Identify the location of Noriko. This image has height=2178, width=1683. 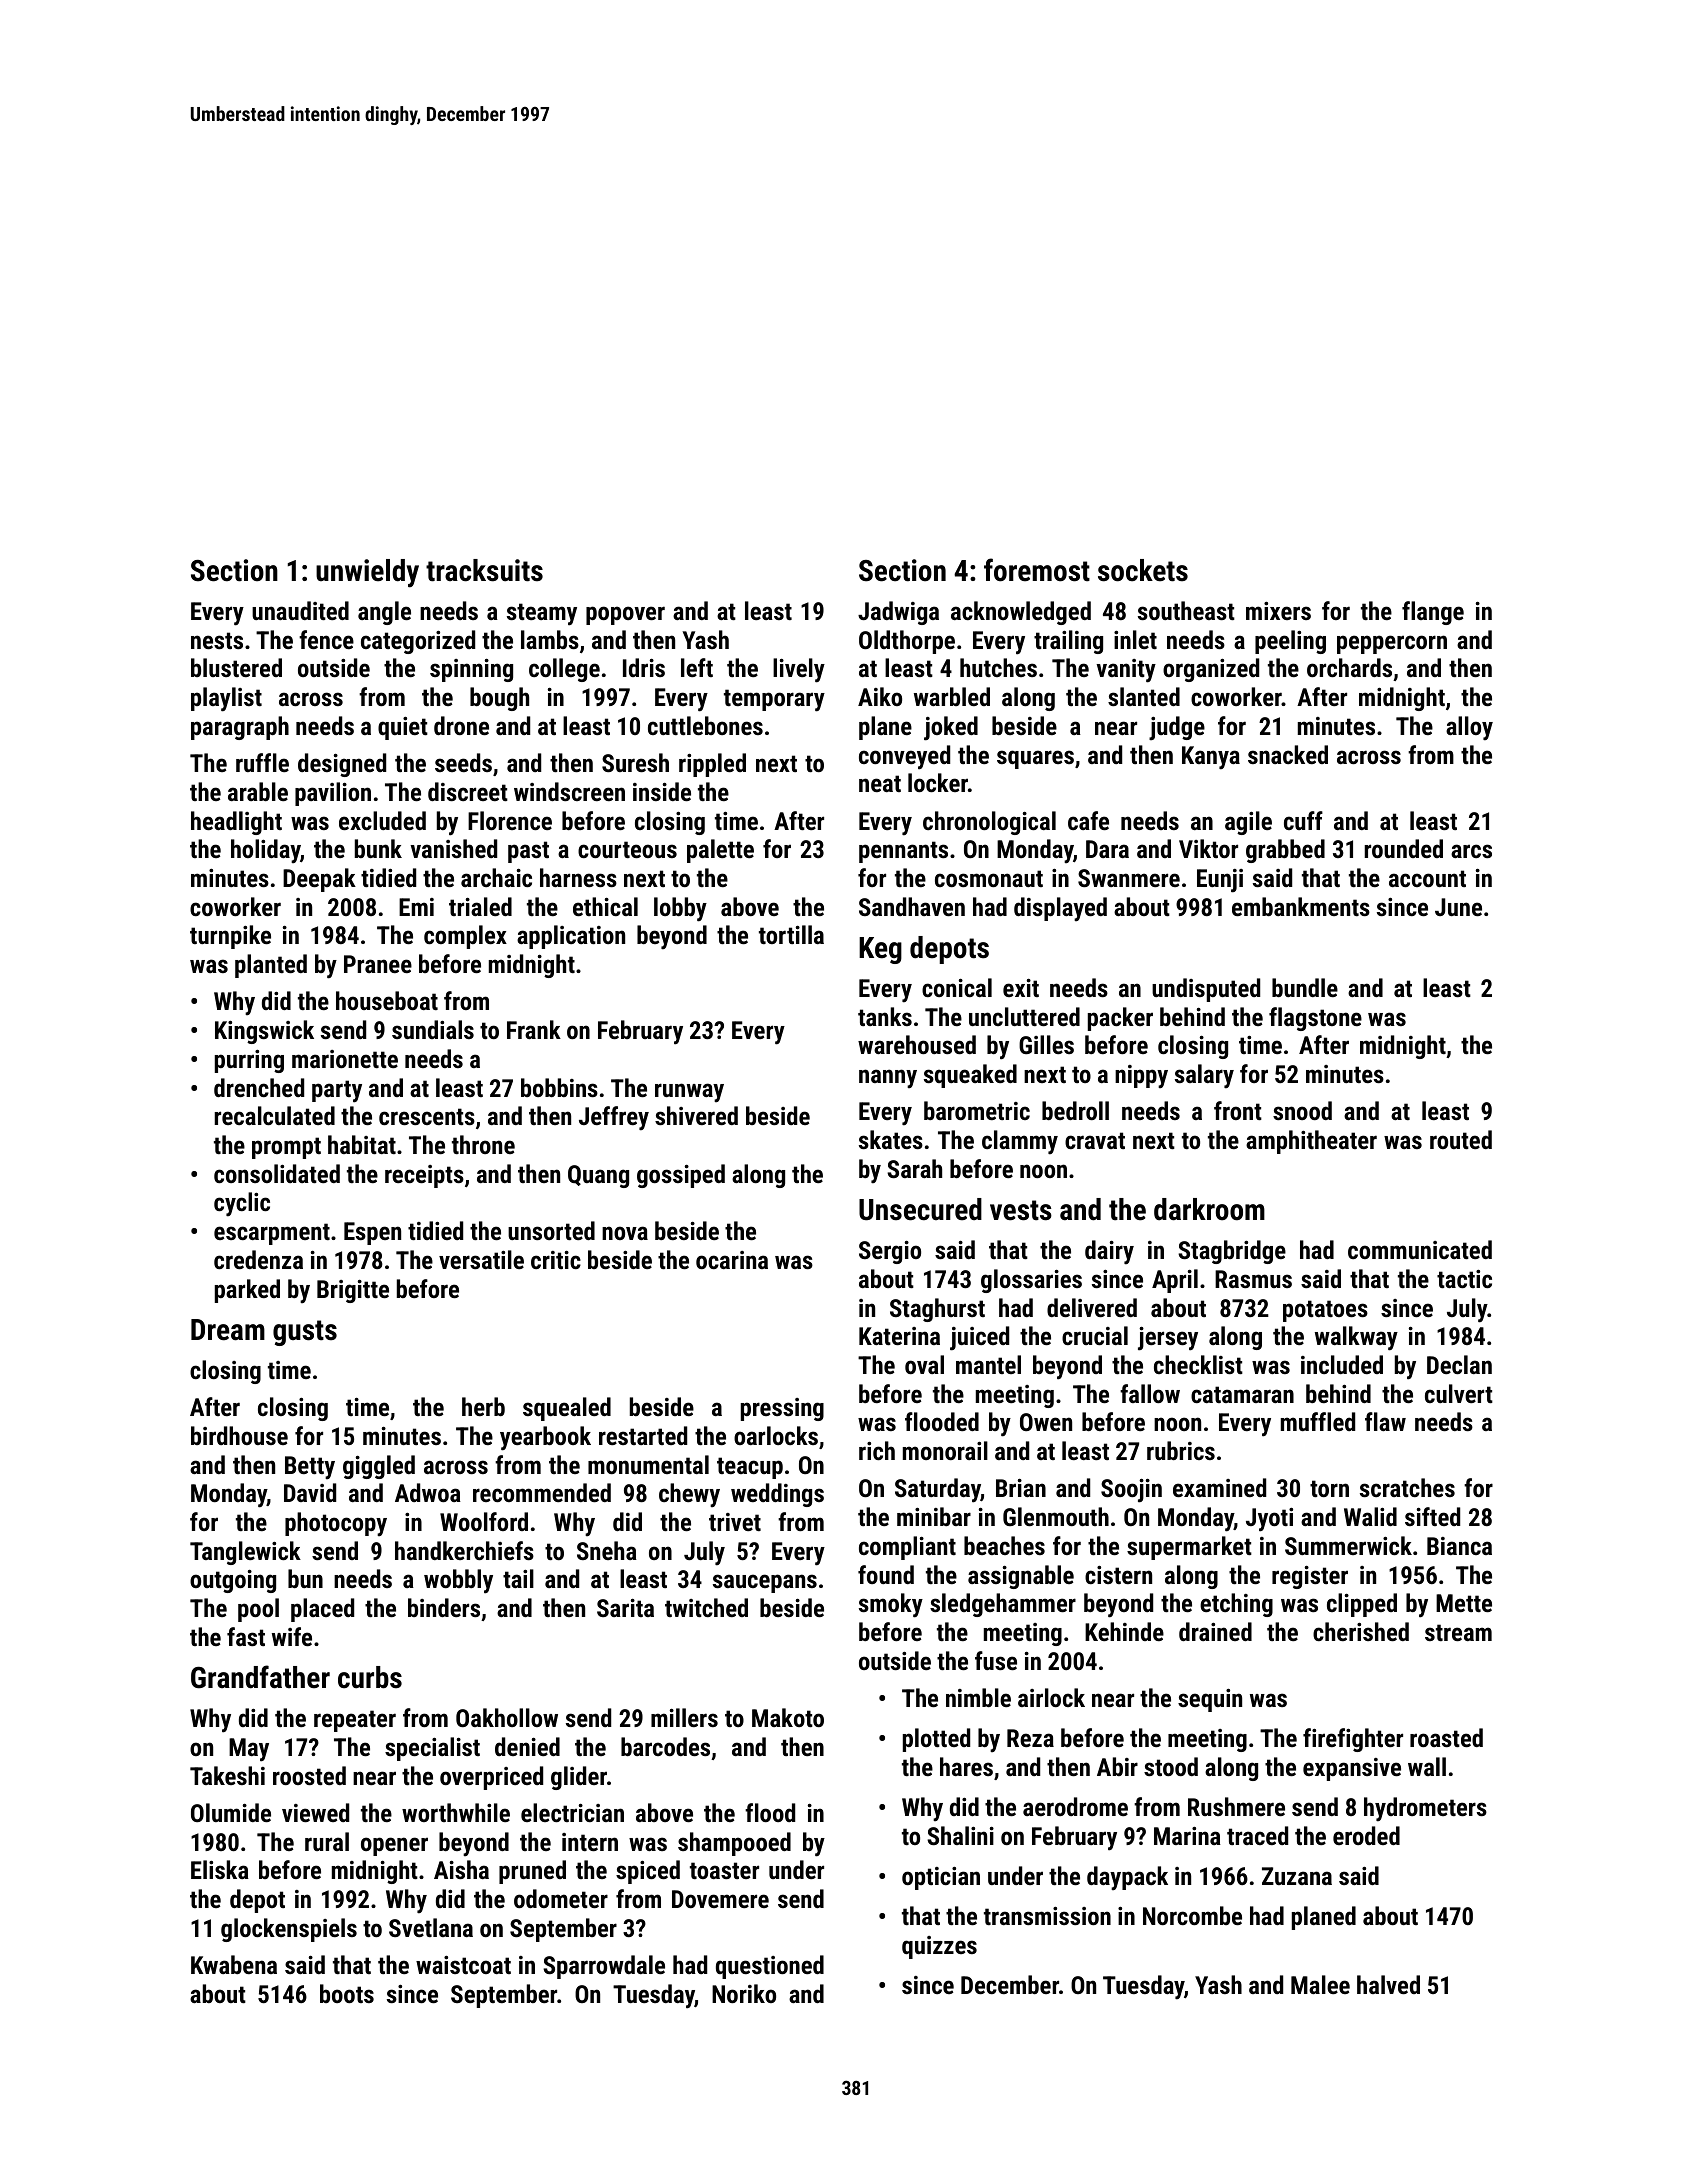
(744, 1993).
